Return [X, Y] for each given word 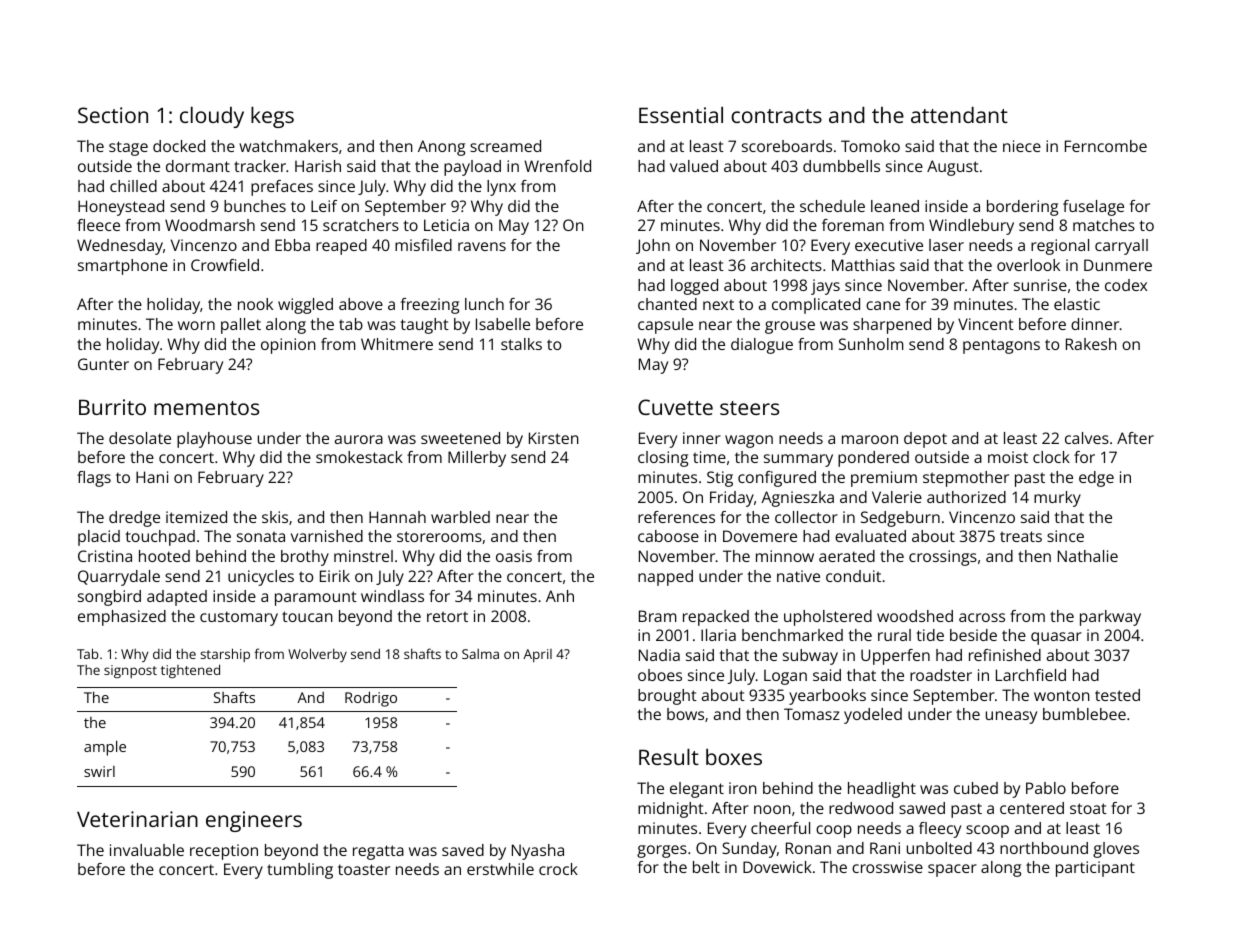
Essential [681, 115]
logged [694, 287]
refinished [1005, 655]
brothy [305, 558]
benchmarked [792, 635]
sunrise [1040, 285]
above [361, 304]
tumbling [300, 871]
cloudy [212, 117]
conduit [853, 576]
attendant [959, 115]
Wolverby [317, 655]
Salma [480, 654]
